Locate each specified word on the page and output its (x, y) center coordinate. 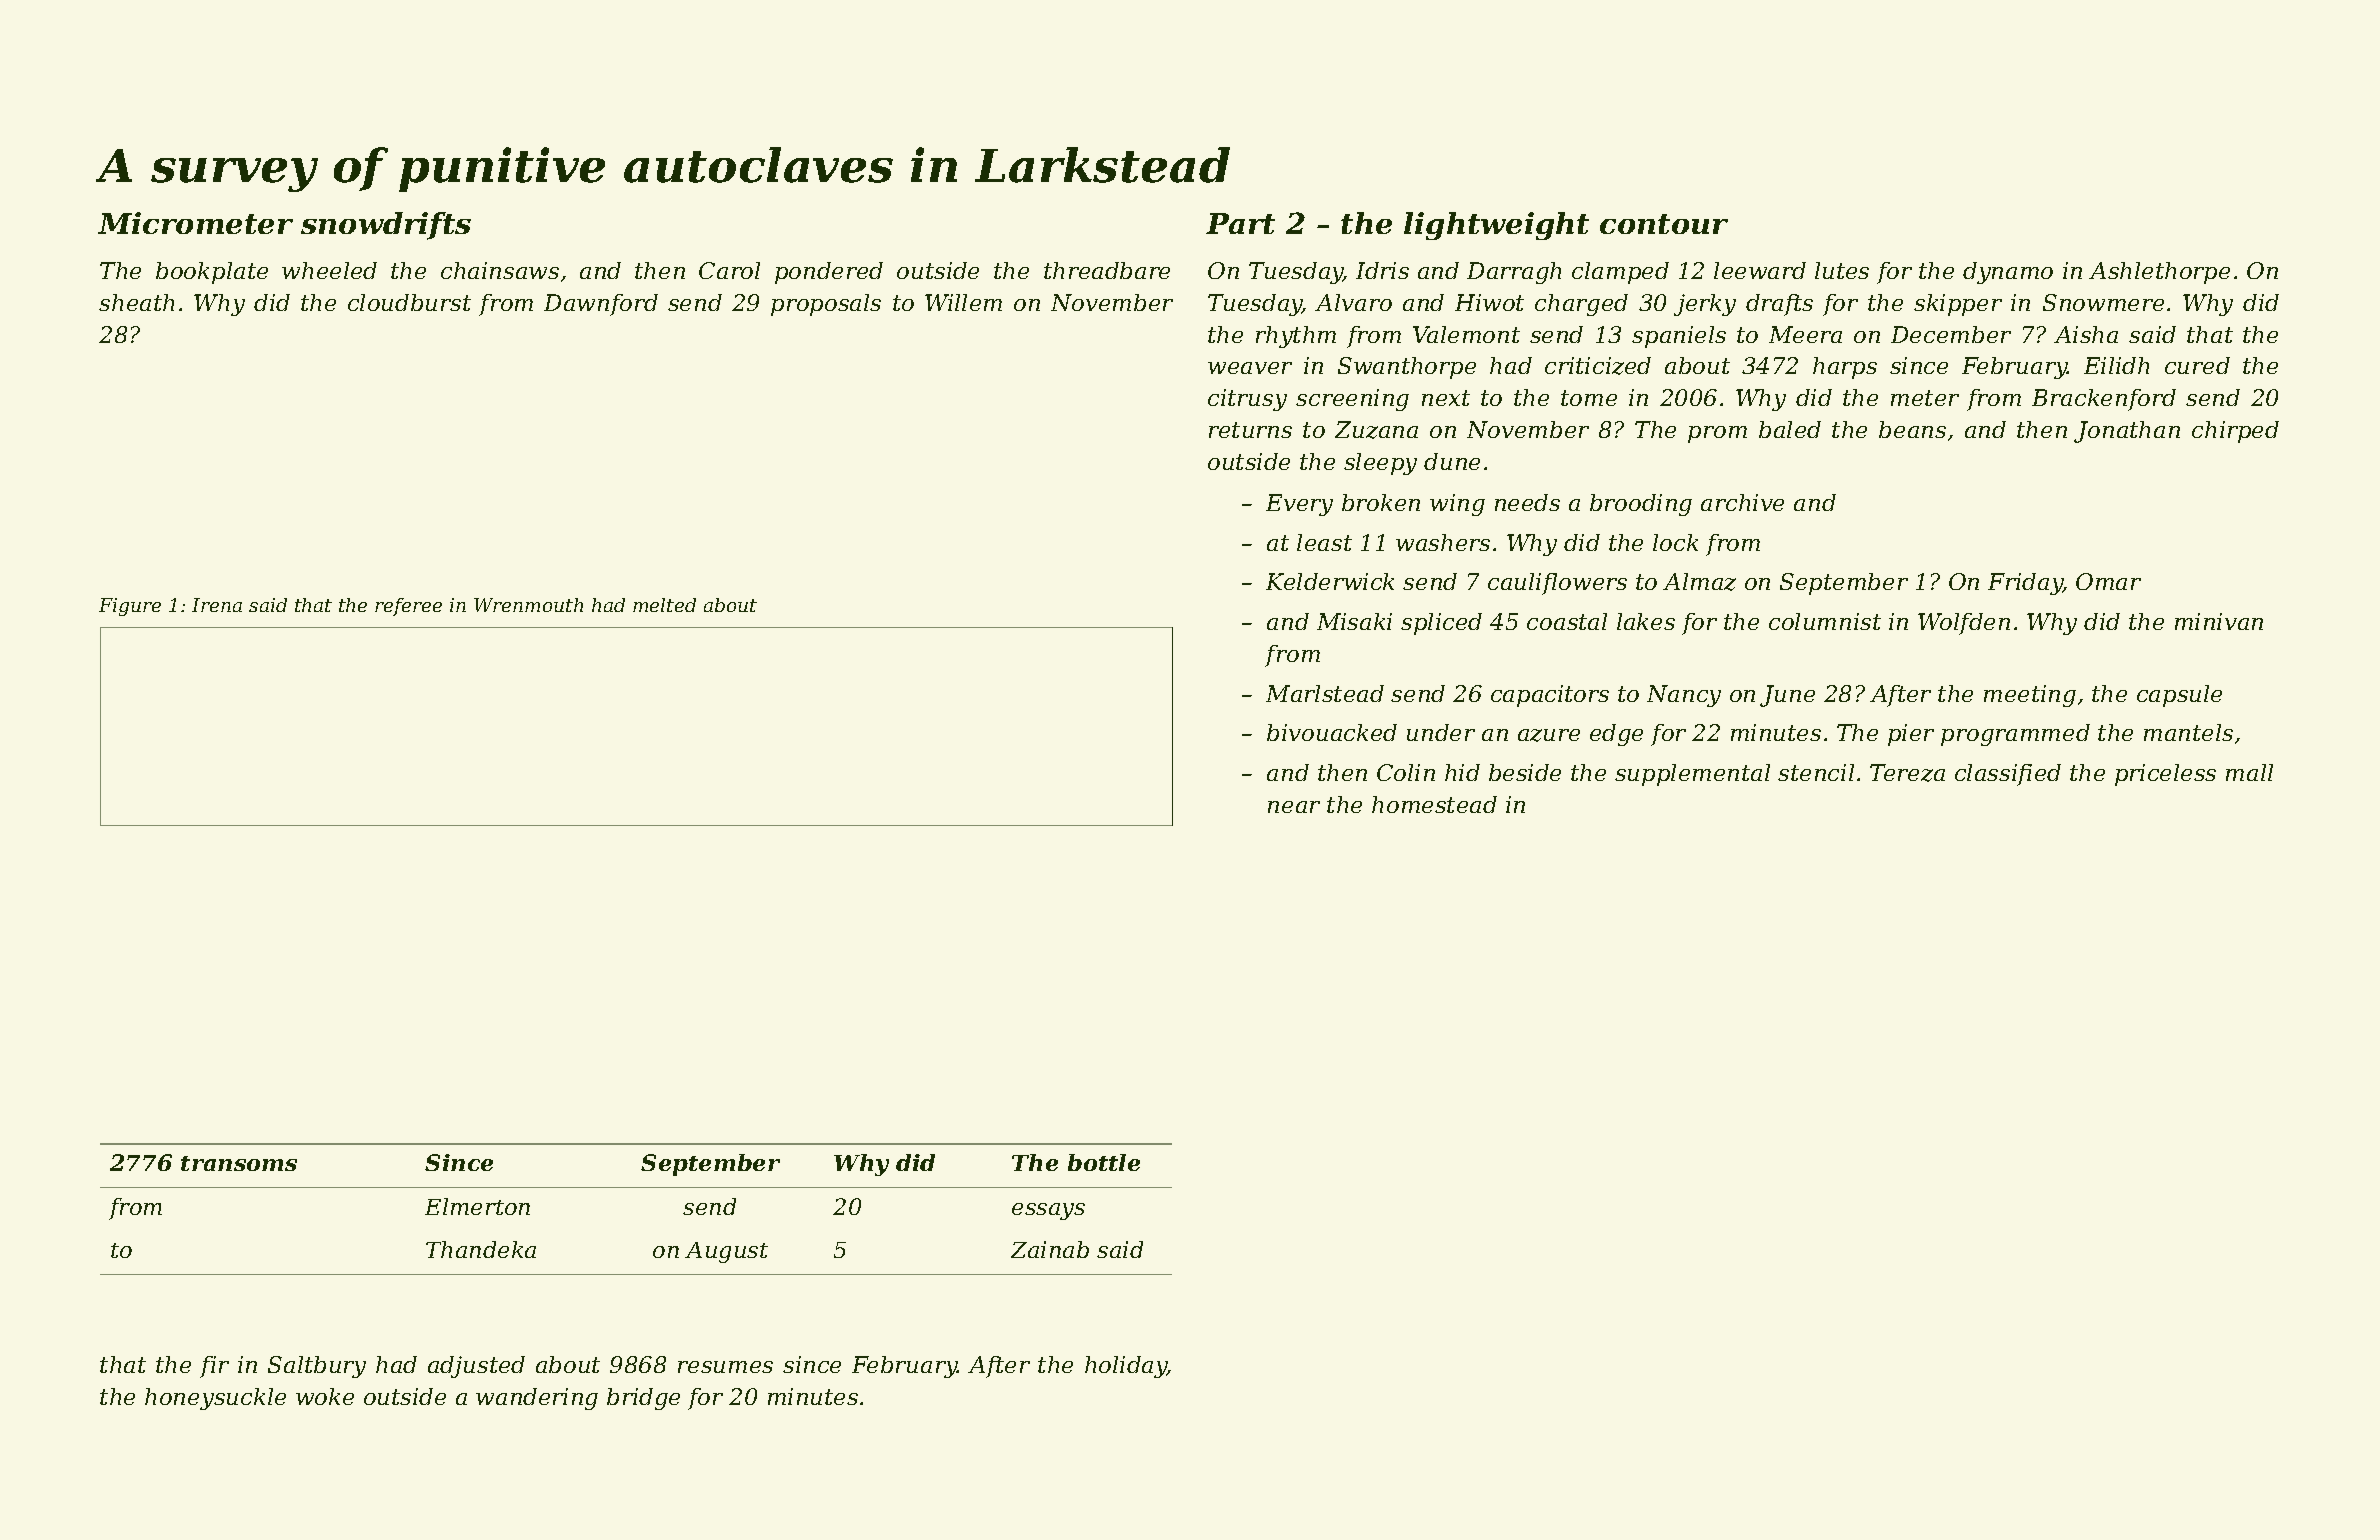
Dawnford (601, 305)
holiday (1126, 1367)
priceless (2165, 775)
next (1446, 398)
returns (1250, 430)
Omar (2108, 581)
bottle (1104, 1162)
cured (2197, 365)
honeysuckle (215, 1399)
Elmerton (477, 1206)
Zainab (1050, 1249)
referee (408, 607)
